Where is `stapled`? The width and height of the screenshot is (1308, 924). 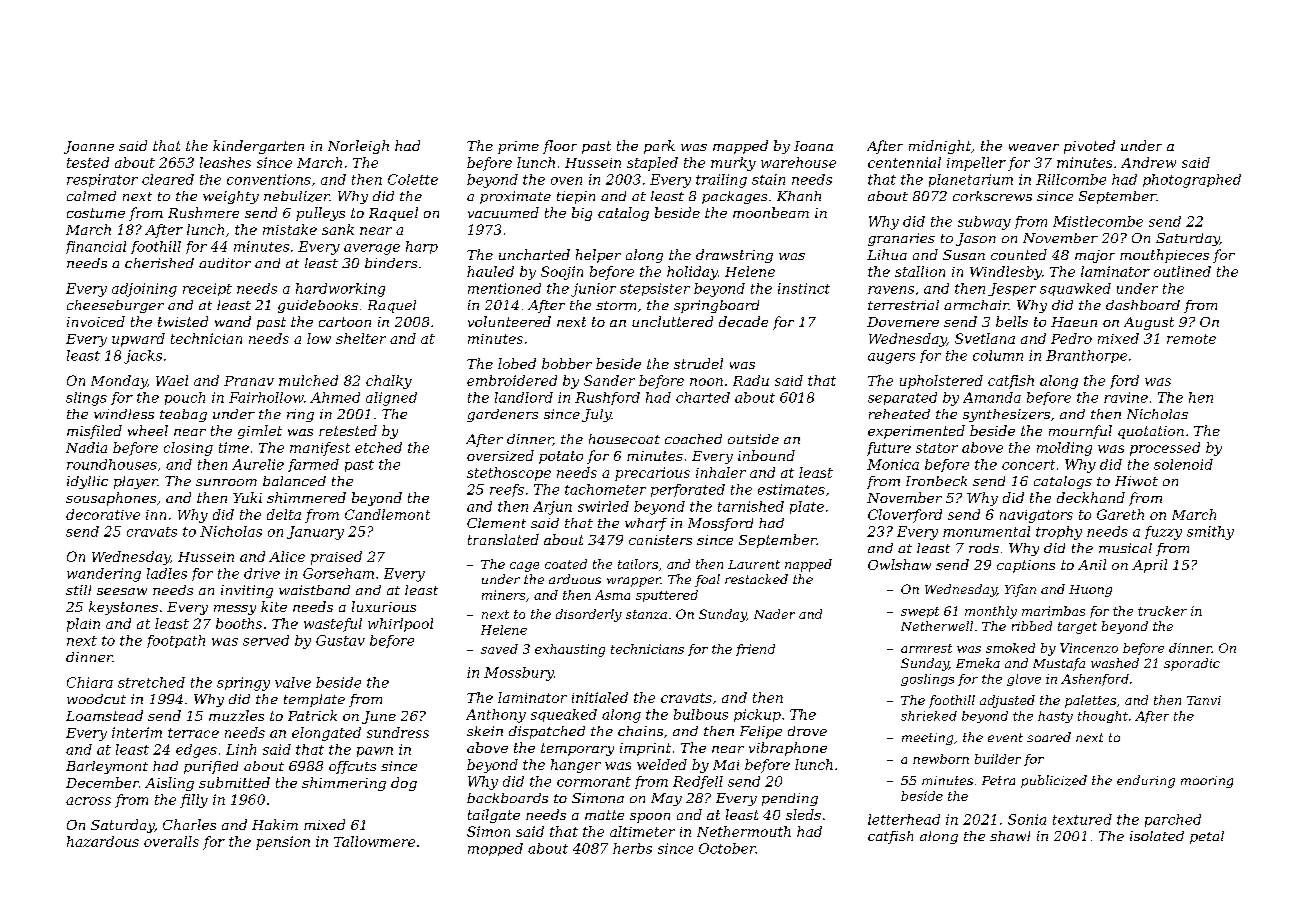 stapled is located at coordinates (652, 164).
